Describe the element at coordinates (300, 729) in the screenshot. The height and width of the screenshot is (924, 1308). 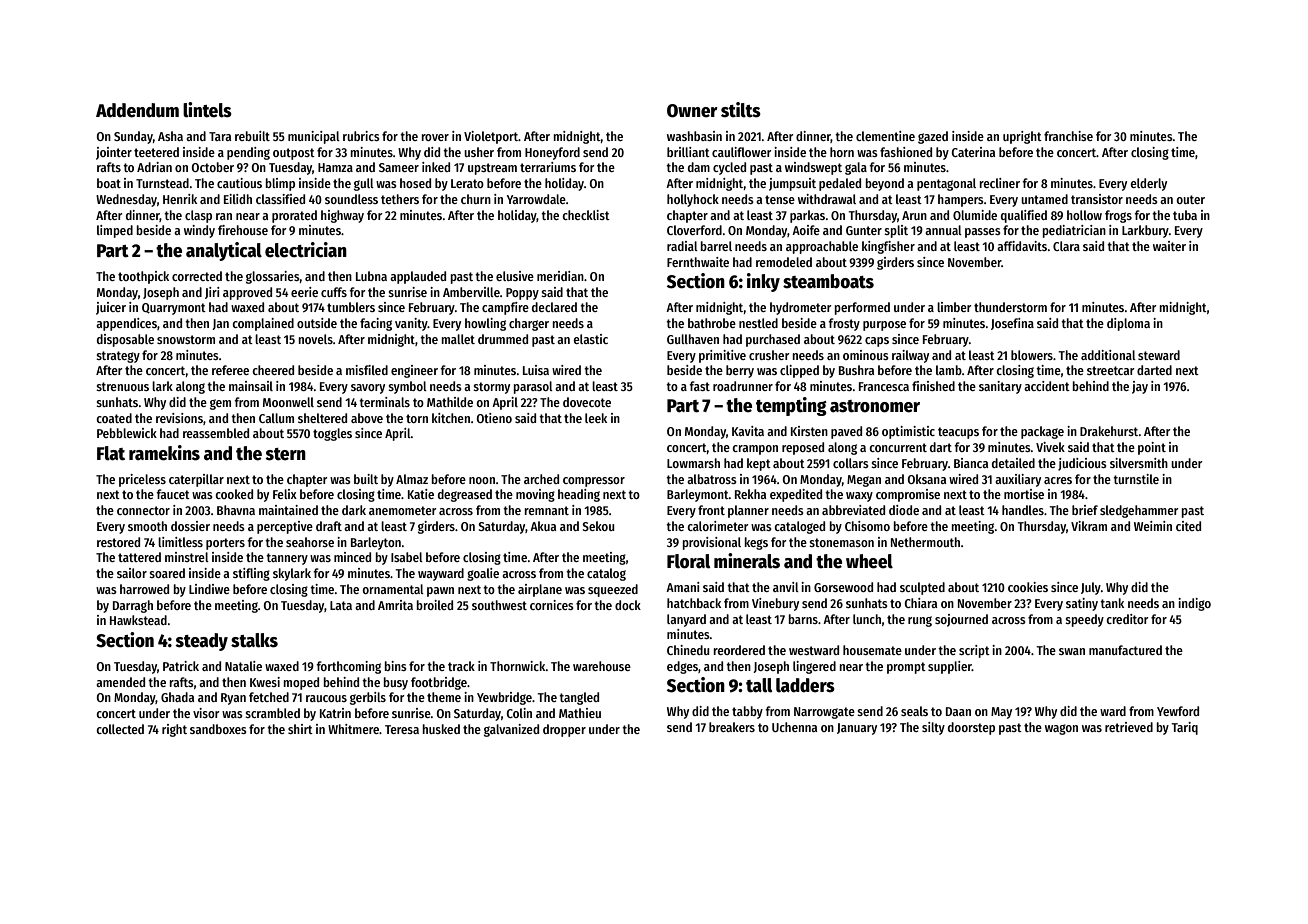
I see `shirt` at that location.
